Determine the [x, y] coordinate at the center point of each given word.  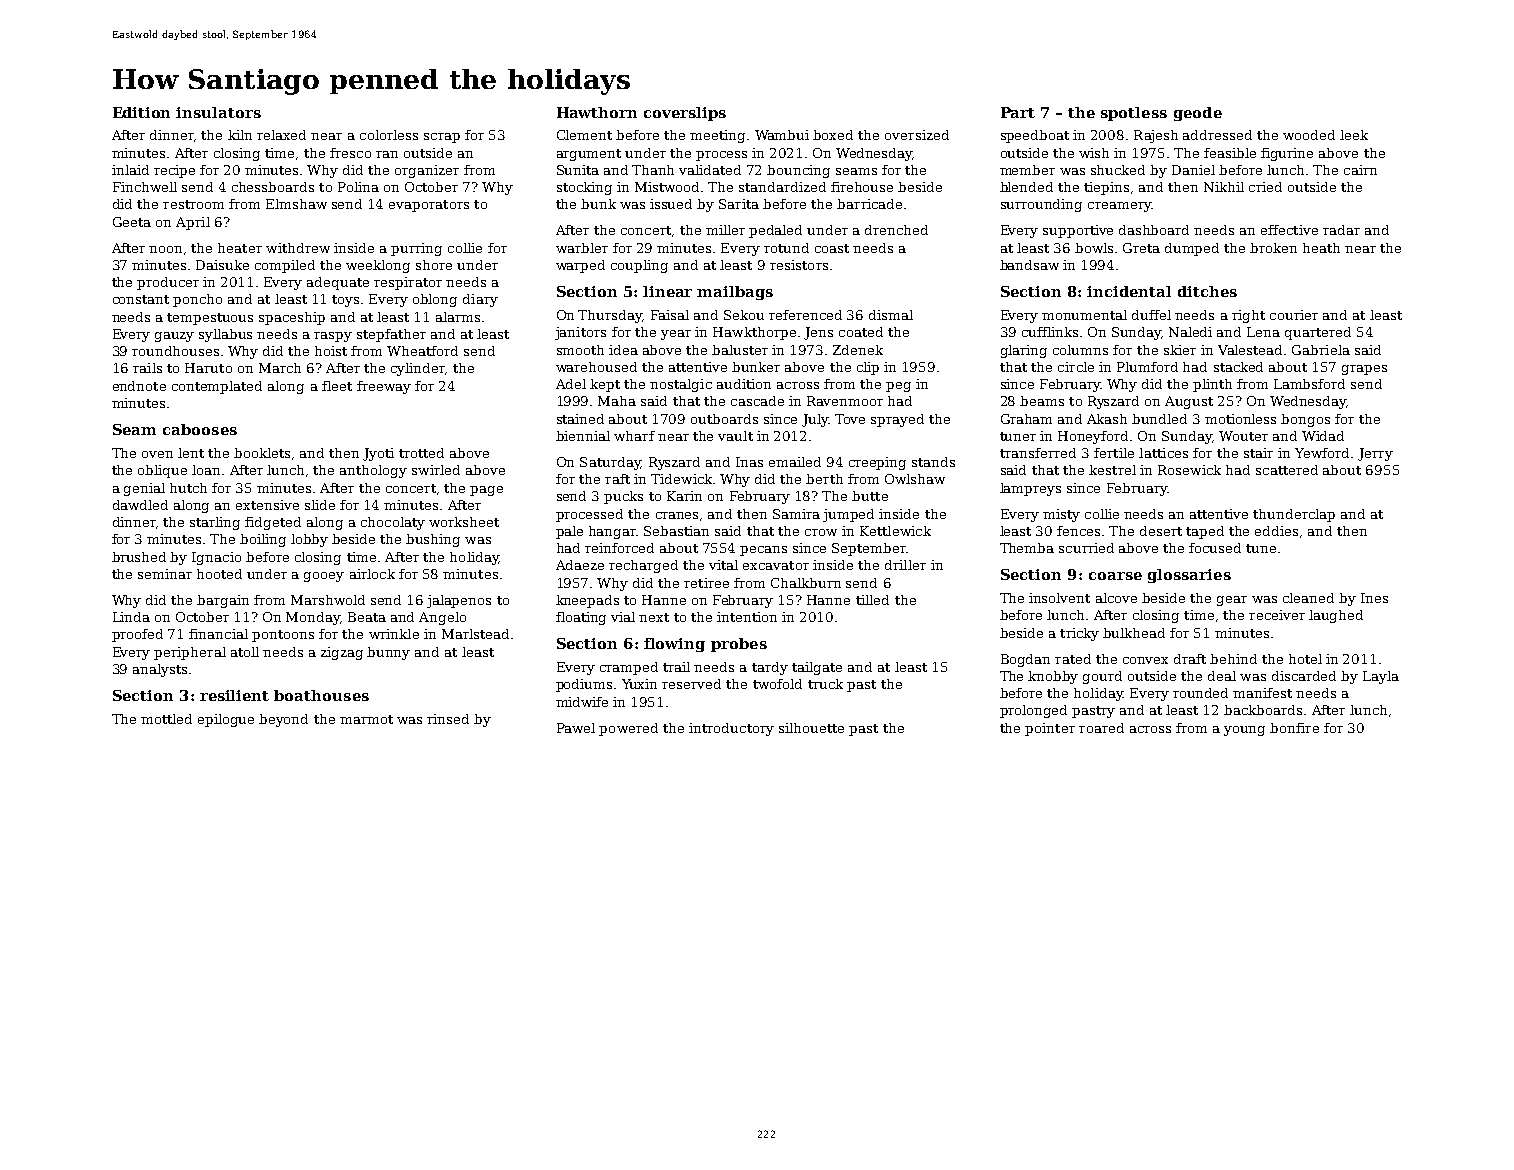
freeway [384, 387]
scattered [1287, 470]
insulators [218, 112]
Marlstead [475, 634]
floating [581, 618]
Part [1018, 112]
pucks [623, 497]
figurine [1287, 154]
